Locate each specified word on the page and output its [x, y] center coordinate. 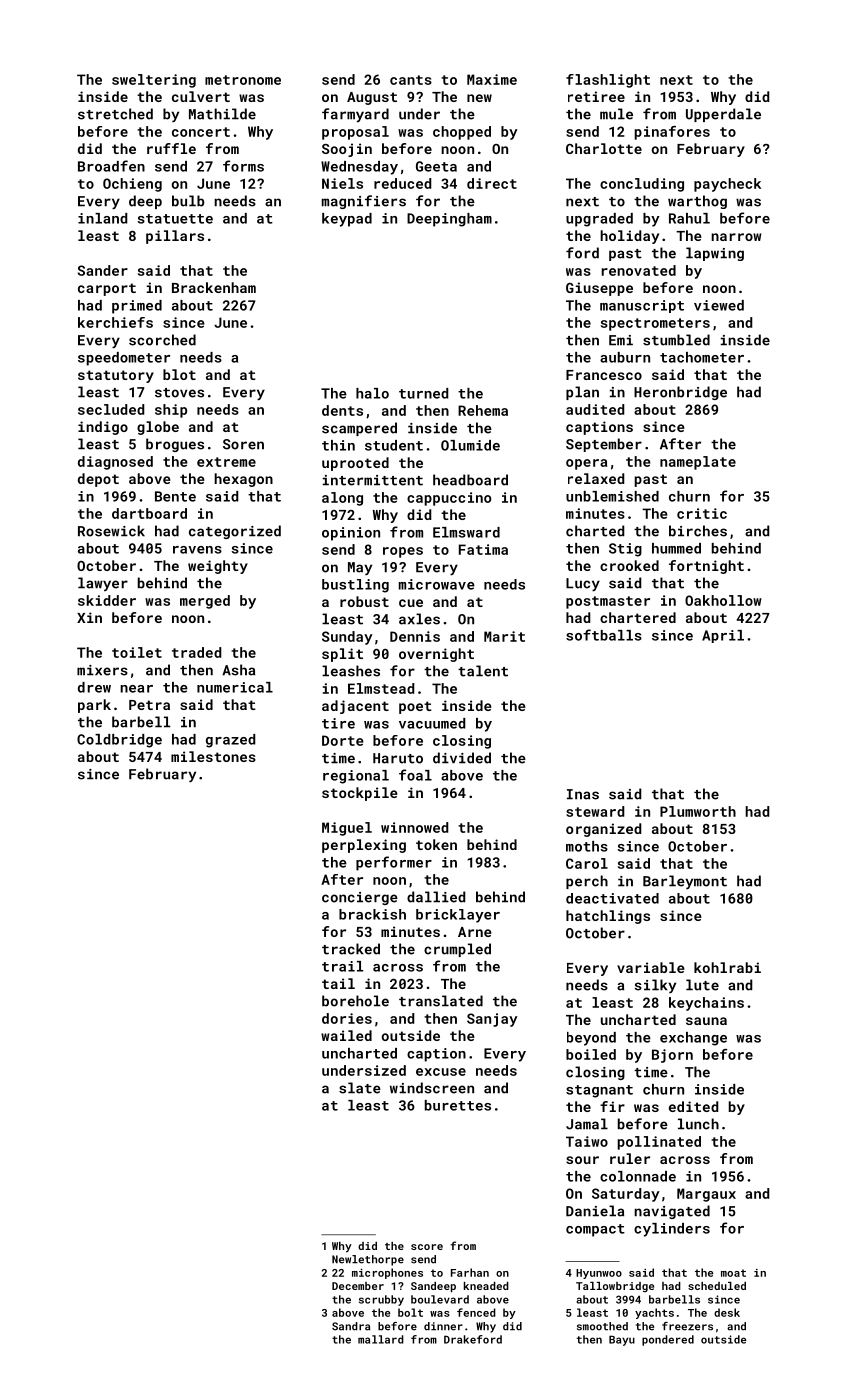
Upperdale [723, 115]
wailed [346, 1035]
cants [411, 80]
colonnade [638, 1176]
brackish [372, 914]
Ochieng [132, 185]
